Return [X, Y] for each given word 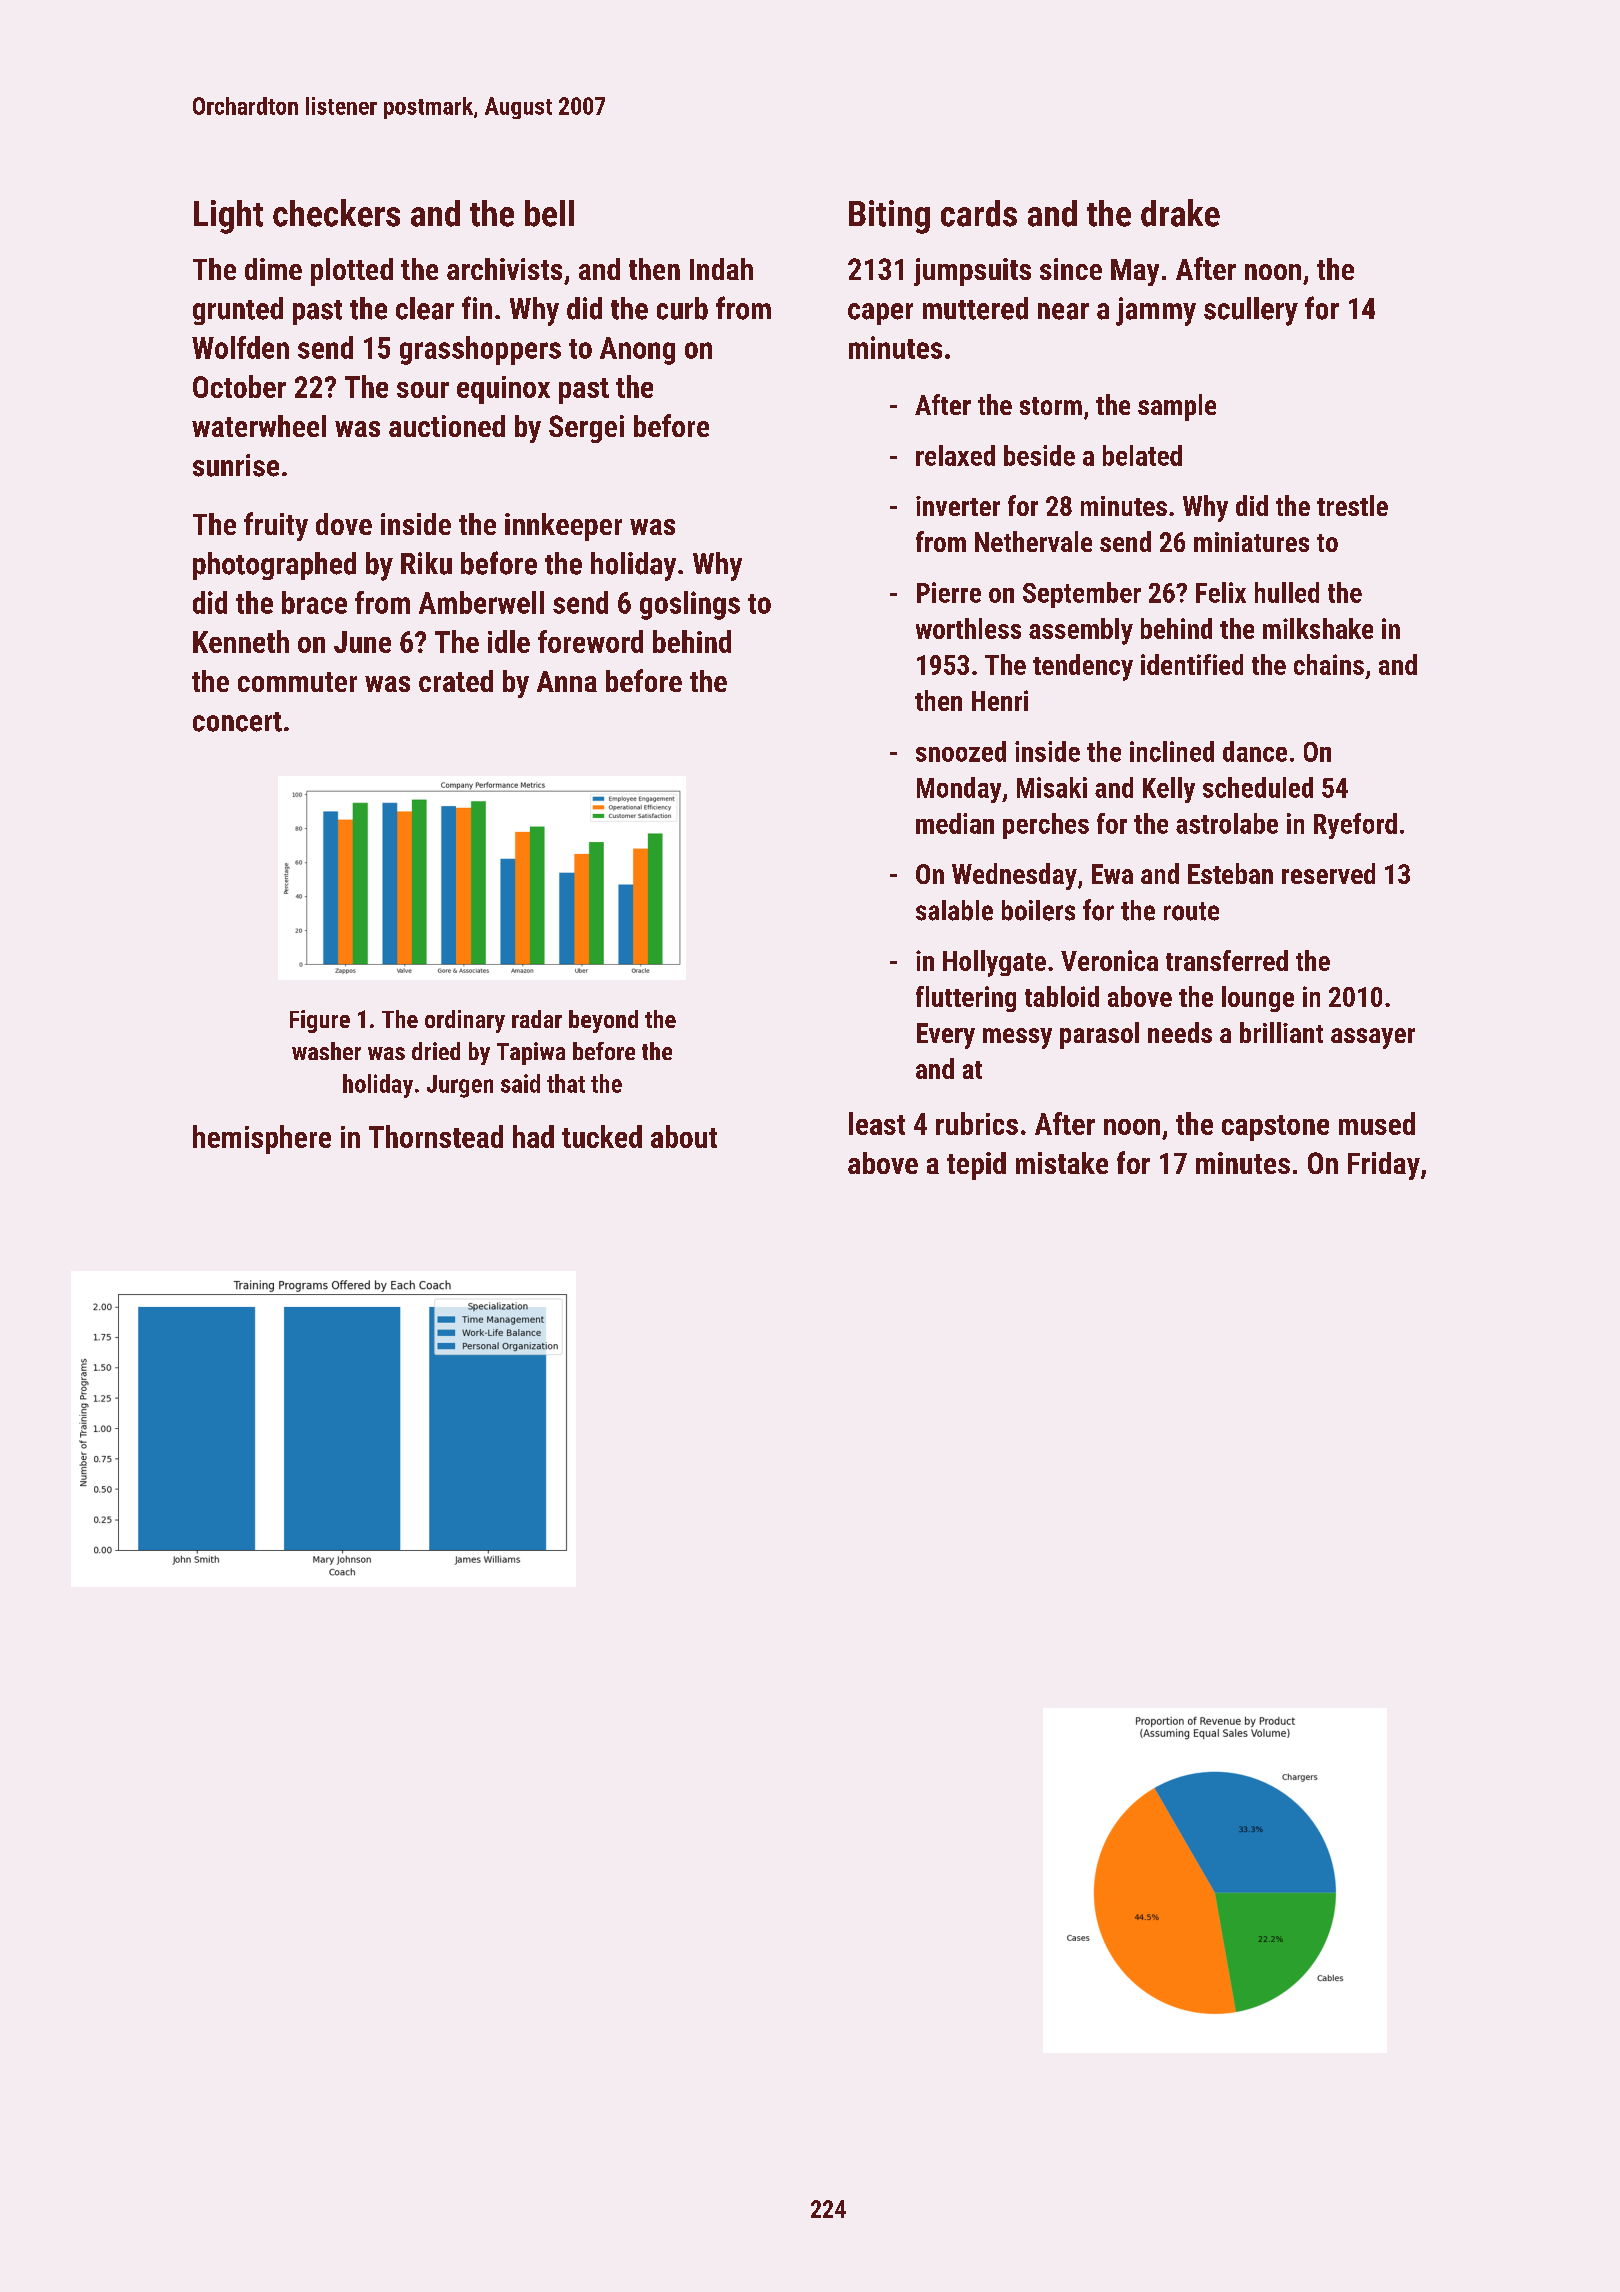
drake [1180, 213]
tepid [976, 1166]
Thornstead [436, 1136]
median [955, 823]
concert [237, 722]
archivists [504, 269]
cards [979, 213]
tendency [1083, 667]
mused [1377, 1123]
